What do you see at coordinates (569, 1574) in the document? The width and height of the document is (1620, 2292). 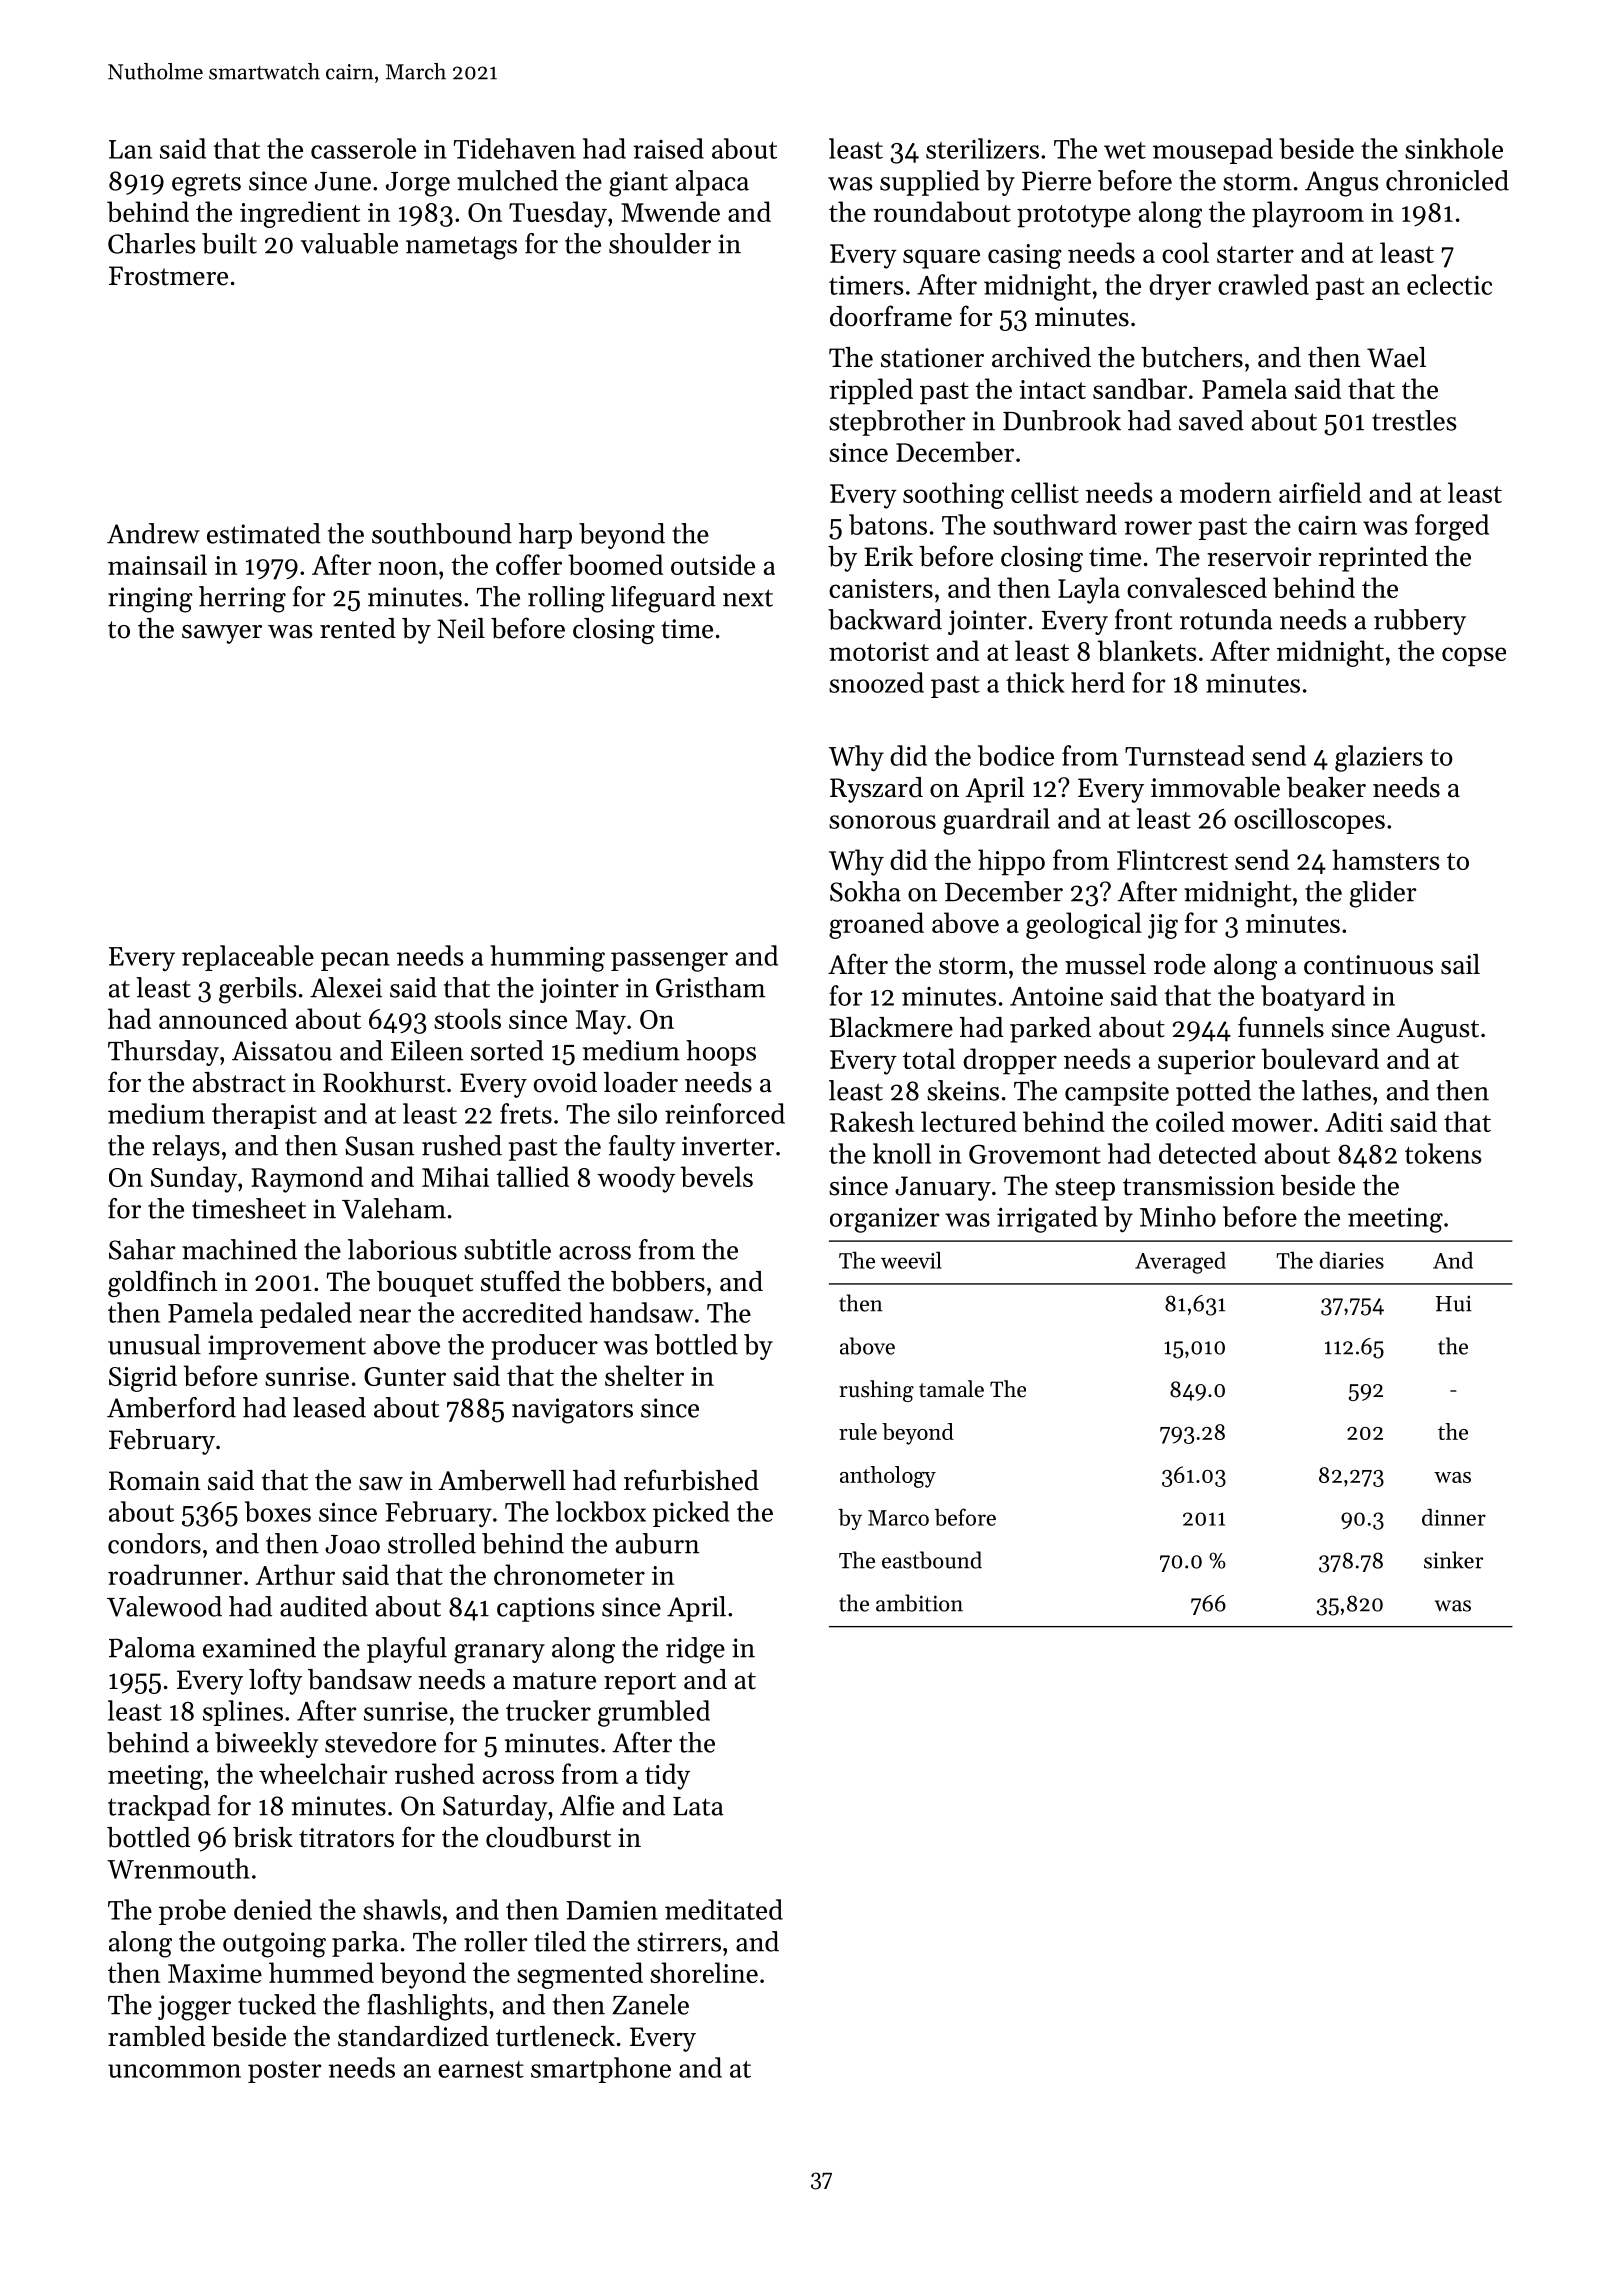 I see `chronometer` at bounding box center [569, 1574].
